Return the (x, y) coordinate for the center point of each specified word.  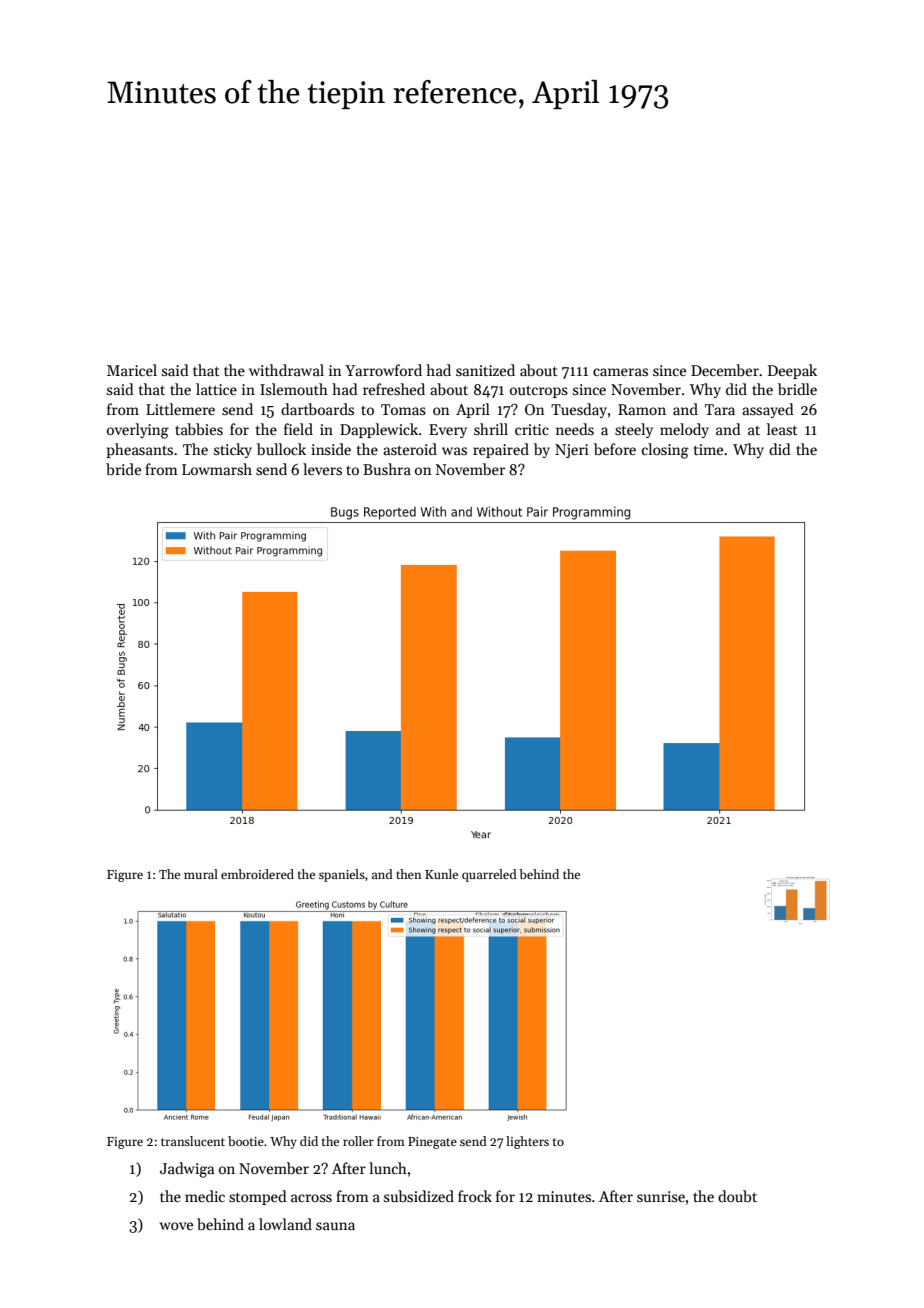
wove (176, 1226)
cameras (620, 372)
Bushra (387, 469)
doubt (737, 1196)
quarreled (489, 875)
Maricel (132, 370)
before (615, 449)
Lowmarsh (217, 469)
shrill (491, 429)
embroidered (257, 874)
